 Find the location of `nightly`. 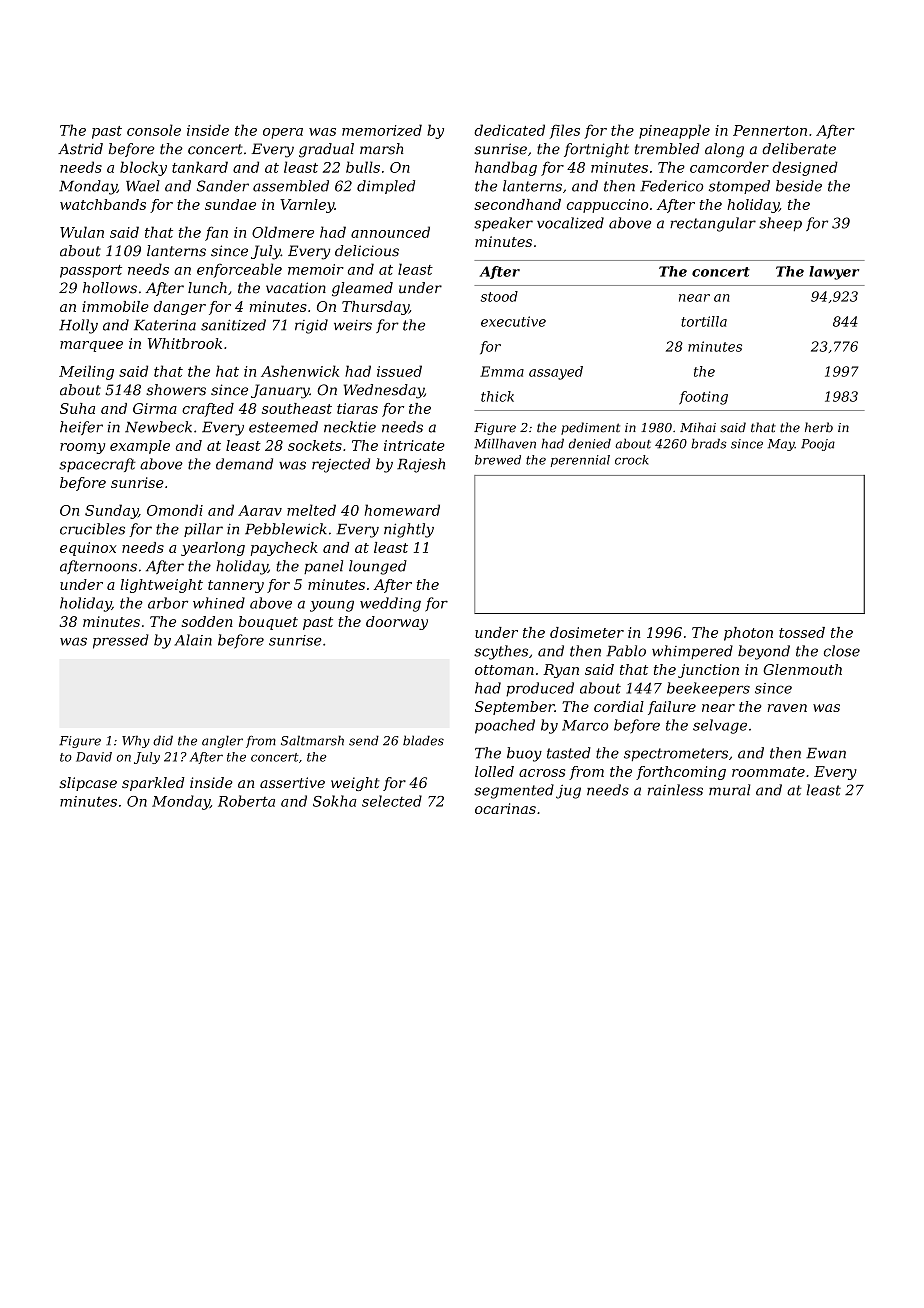

nightly is located at coordinates (409, 530).
